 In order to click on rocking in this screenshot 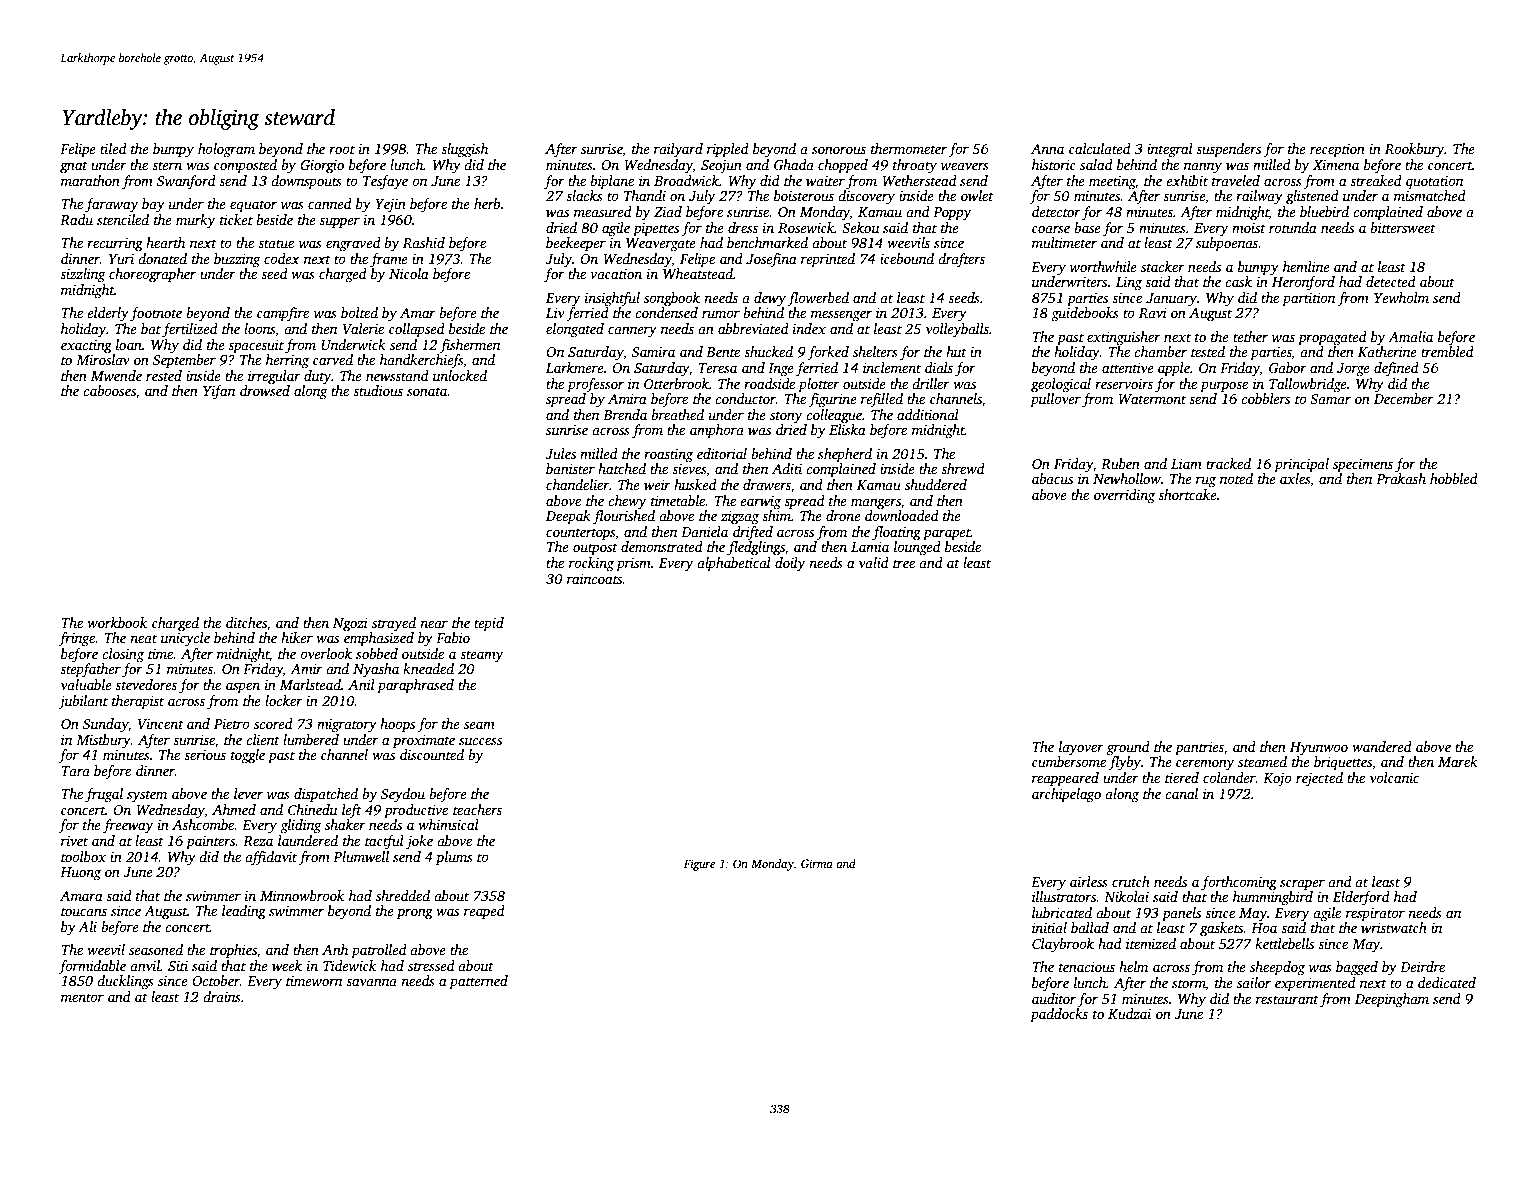, I will do `click(591, 564)`.
